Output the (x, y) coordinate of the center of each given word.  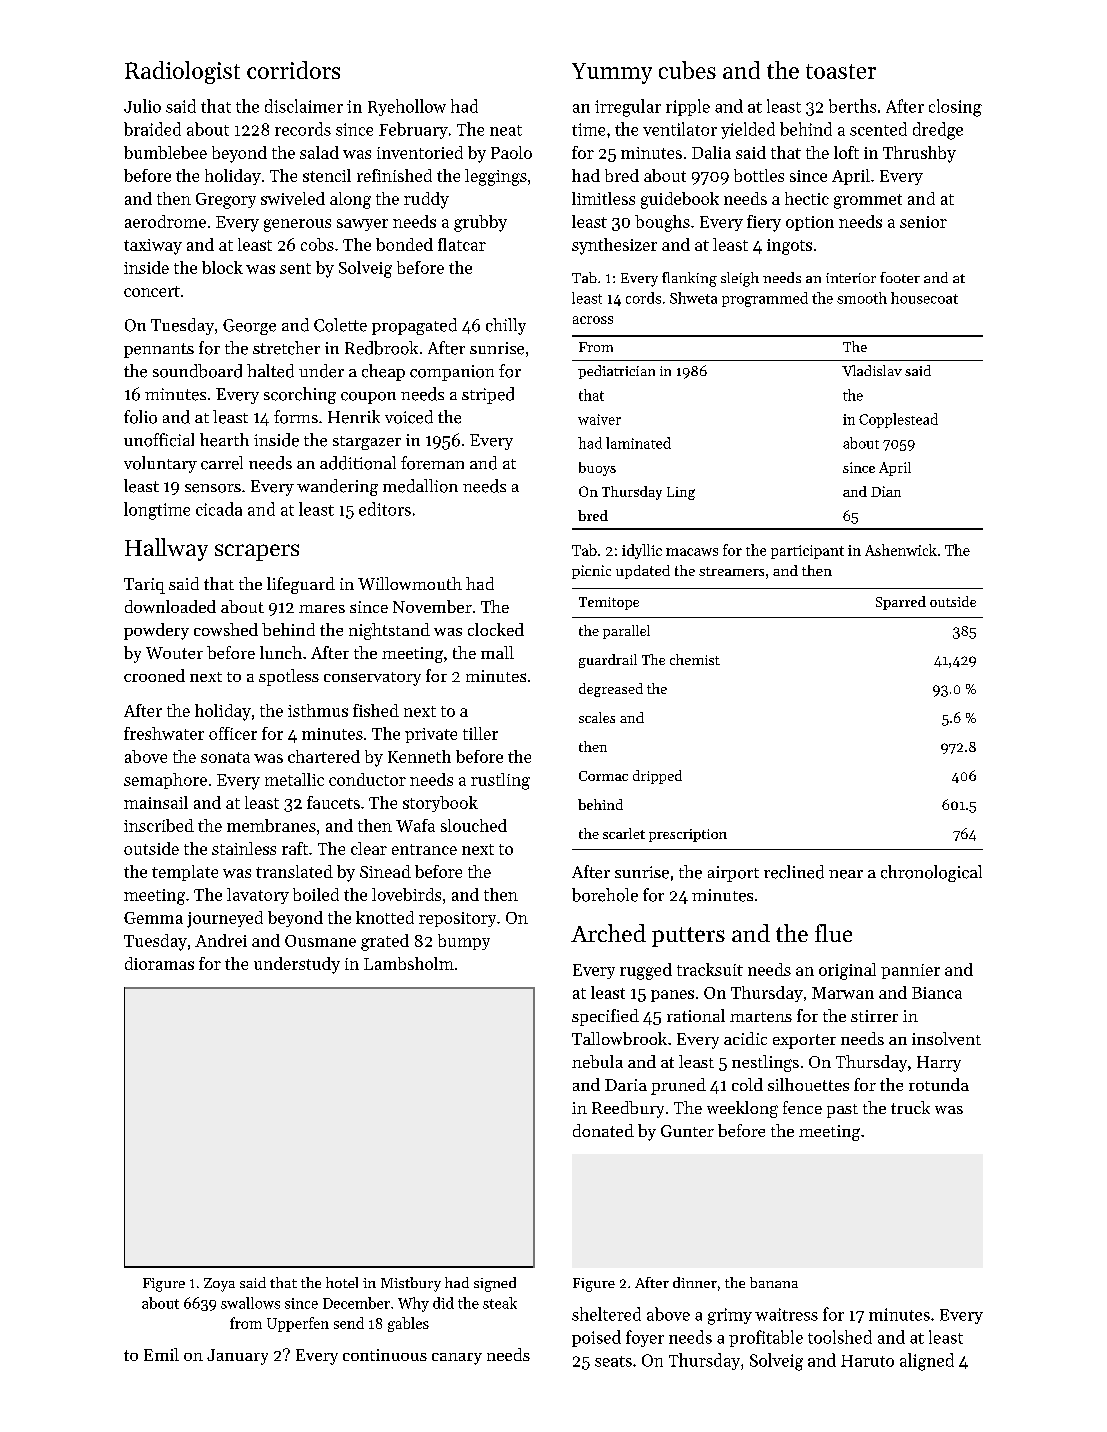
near (846, 874)
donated (603, 1130)
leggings (496, 177)
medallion (420, 486)
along (350, 200)
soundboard (197, 371)
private (431, 735)
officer (233, 733)
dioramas (159, 963)
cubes (687, 70)
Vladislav (872, 370)
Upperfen (298, 1324)
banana (774, 1282)
